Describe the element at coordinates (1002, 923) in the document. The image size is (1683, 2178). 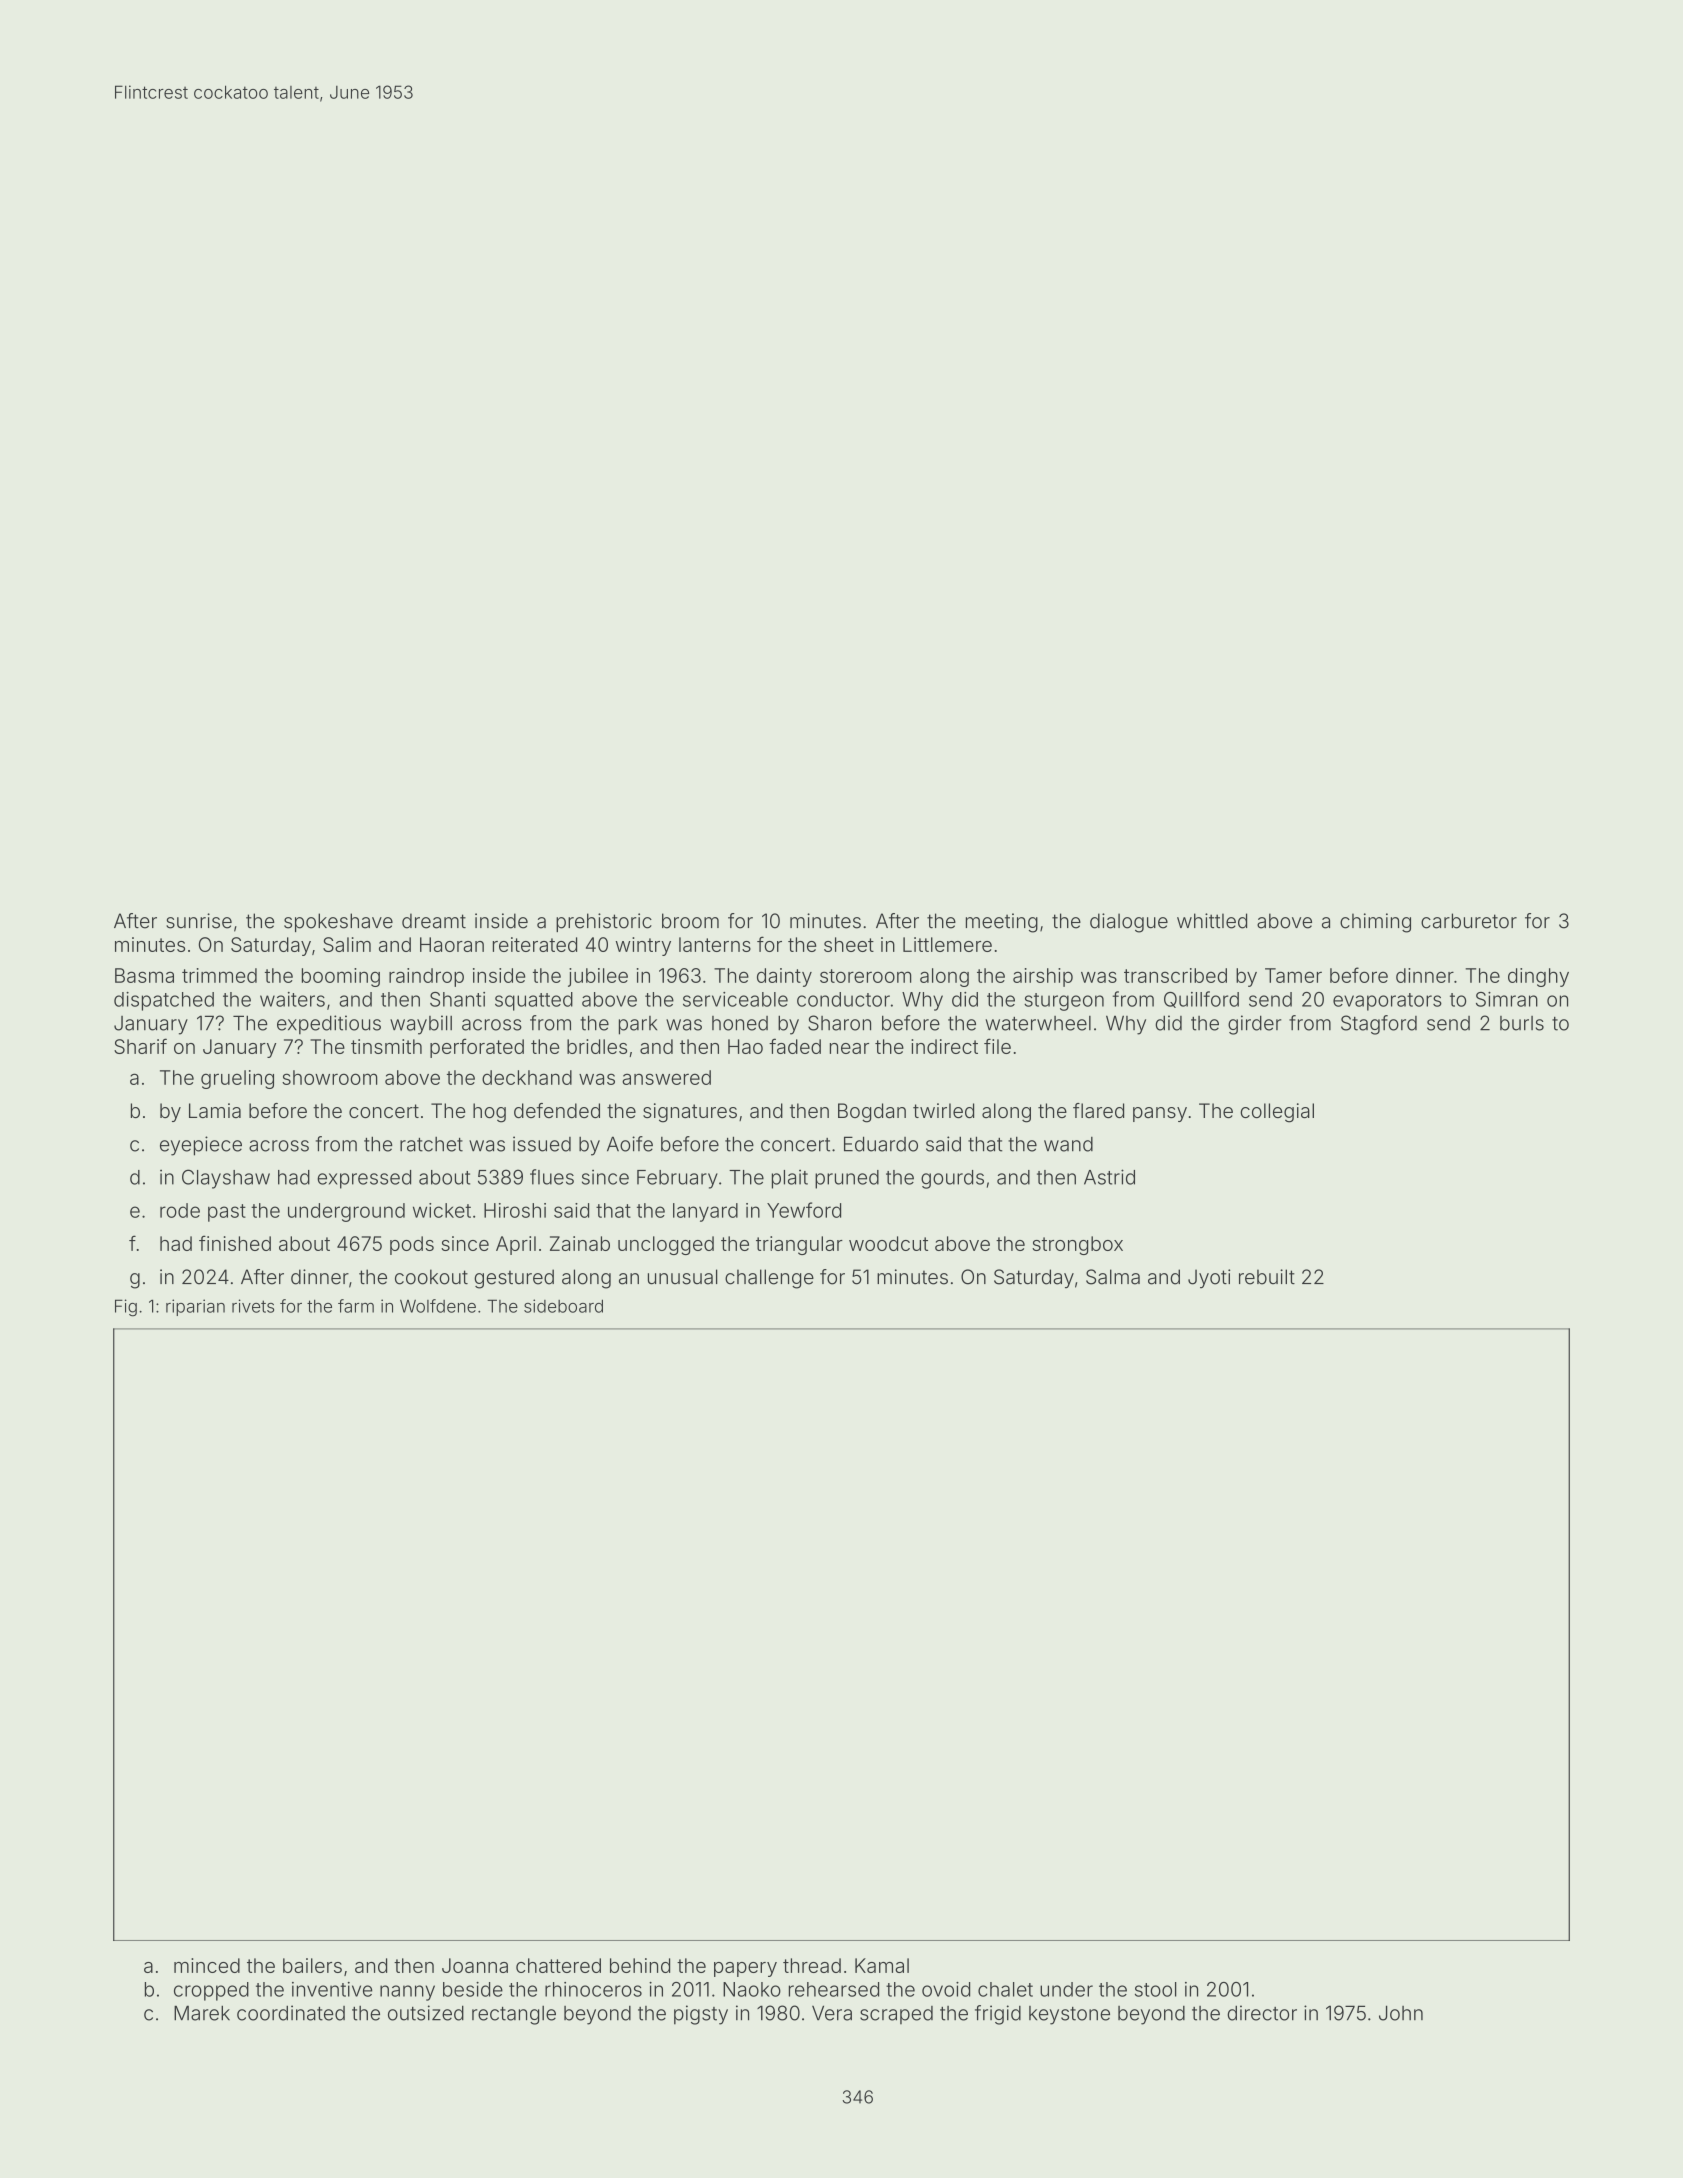
I see `meeting` at that location.
